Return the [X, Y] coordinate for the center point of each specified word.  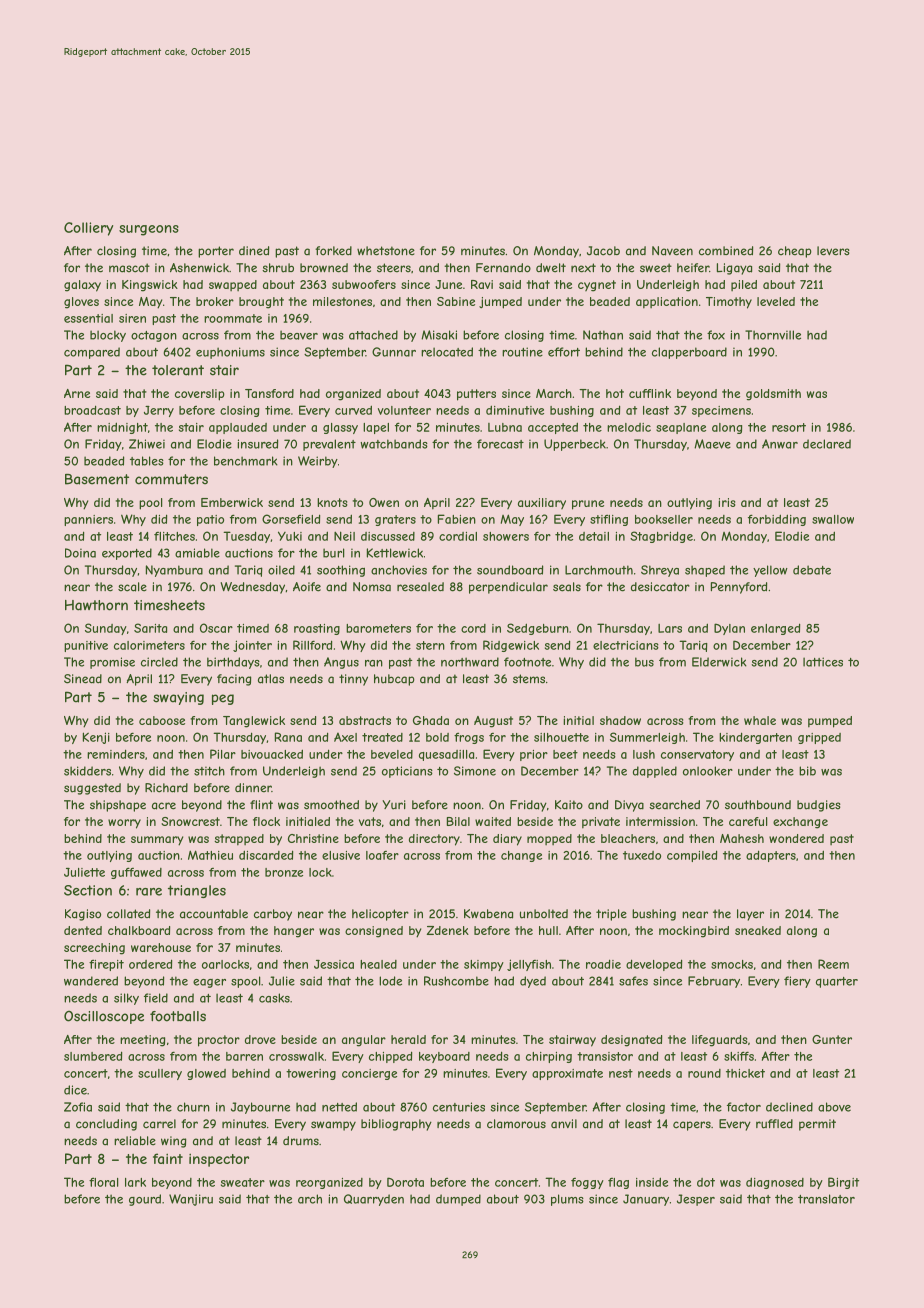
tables [147, 461]
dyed [533, 982]
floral [103, 1182]
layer [750, 915]
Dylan [729, 629]
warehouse [161, 947]
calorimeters [149, 645]
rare [149, 892]
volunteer [404, 410]
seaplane [681, 428]
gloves [81, 303]
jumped [500, 303]
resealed [420, 587]
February [714, 982]
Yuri [394, 805]
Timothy [729, 303]
